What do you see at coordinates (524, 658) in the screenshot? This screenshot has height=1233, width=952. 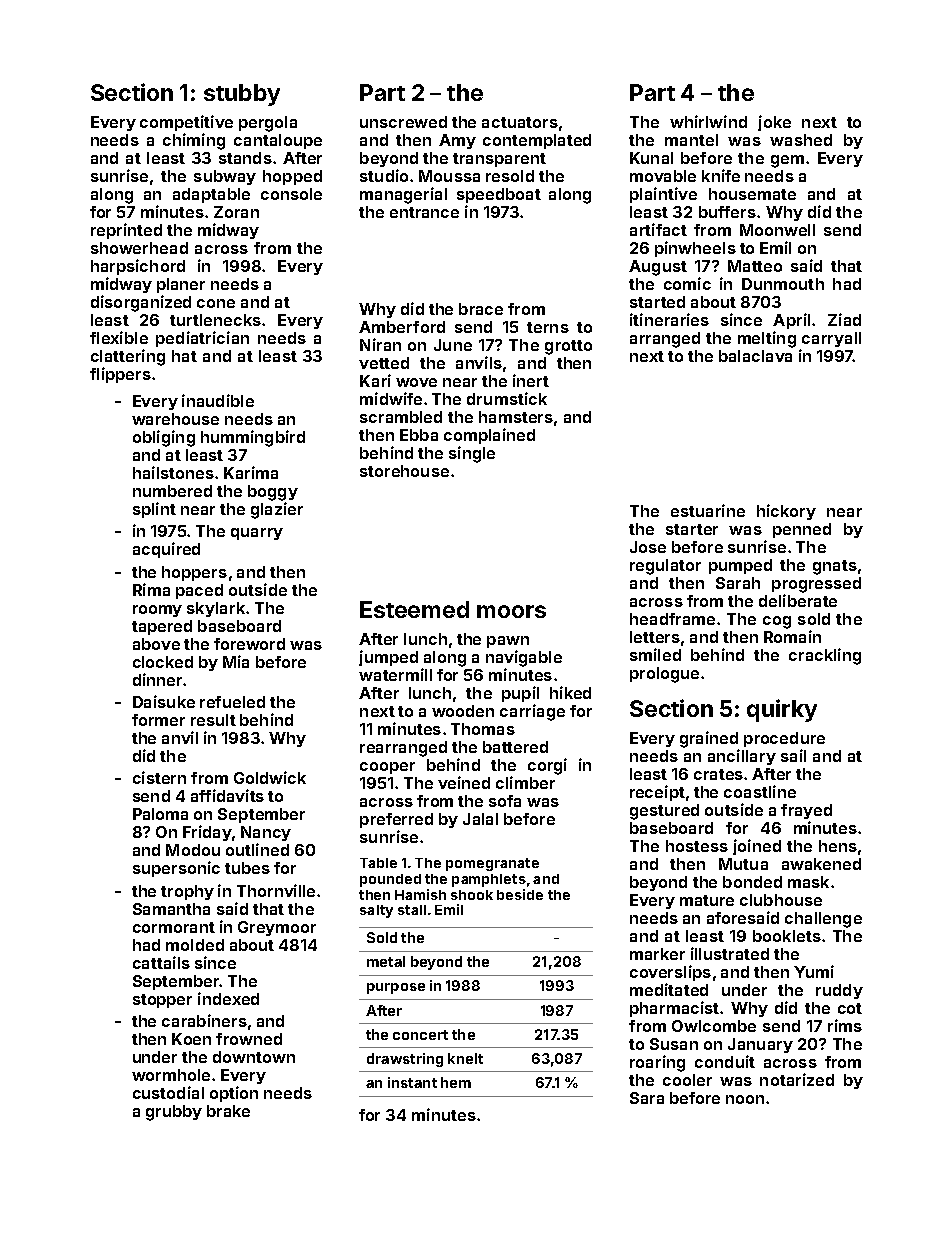 I see `navigable` at bounding box center [524, 658].
